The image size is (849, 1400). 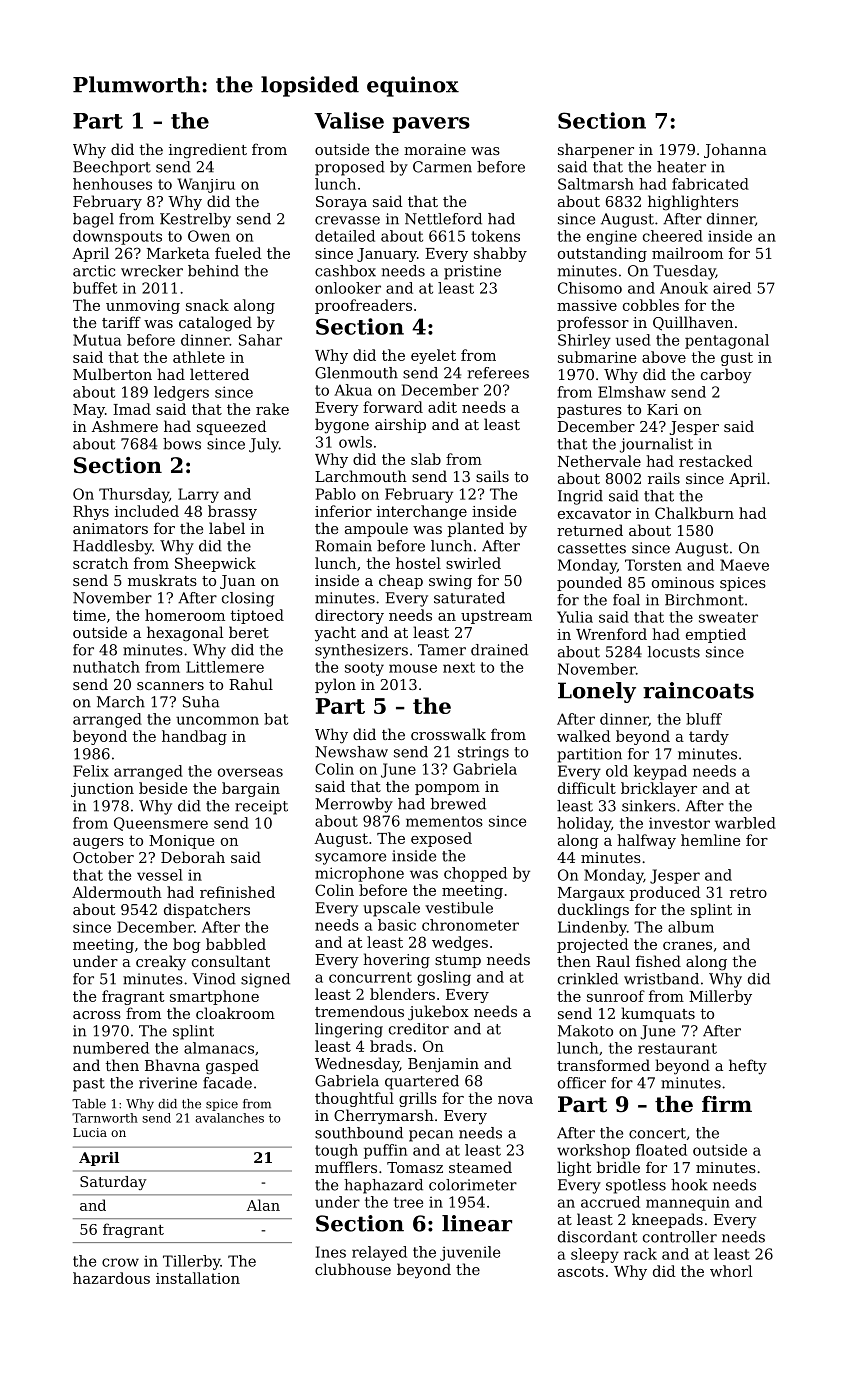 What do you see at coordinates (353, 1269) in the screenshot?
I see `clubhouse` at bounding box center [353, 1269].
